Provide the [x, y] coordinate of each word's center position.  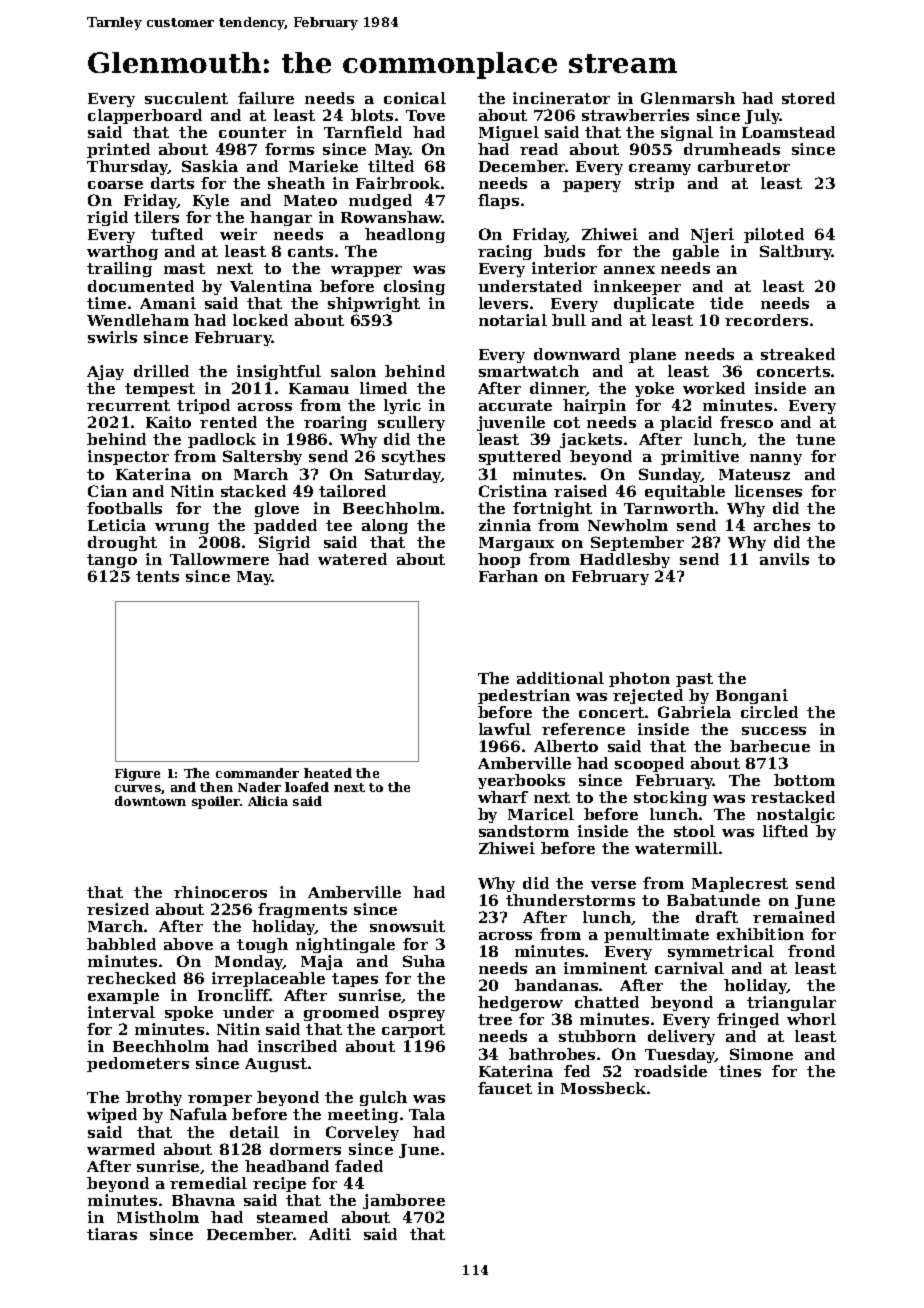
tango [112, 561]
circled [769, 712]
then [216, 787]
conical [415, 98]
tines [740, 1071]
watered [352, 559]
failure [266, 98]
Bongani [752, 696]
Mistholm [158, 1217]
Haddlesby [625, 560]
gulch [383, 1098]
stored [808, 98]
